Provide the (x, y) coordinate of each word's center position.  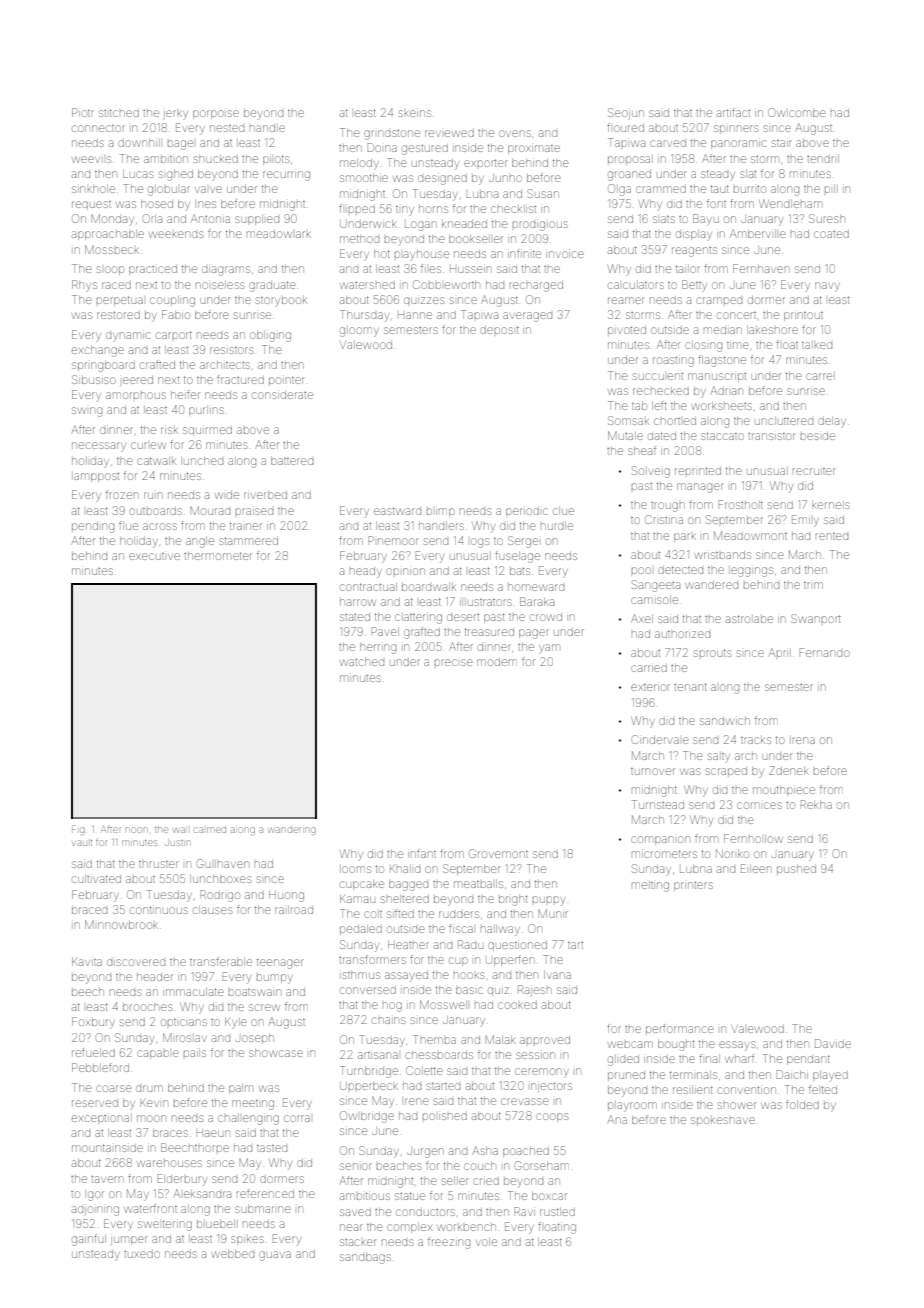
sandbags (365, 1258)
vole (486, 1242)
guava (275, 1256)
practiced (153, 270)
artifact (733, 112)
